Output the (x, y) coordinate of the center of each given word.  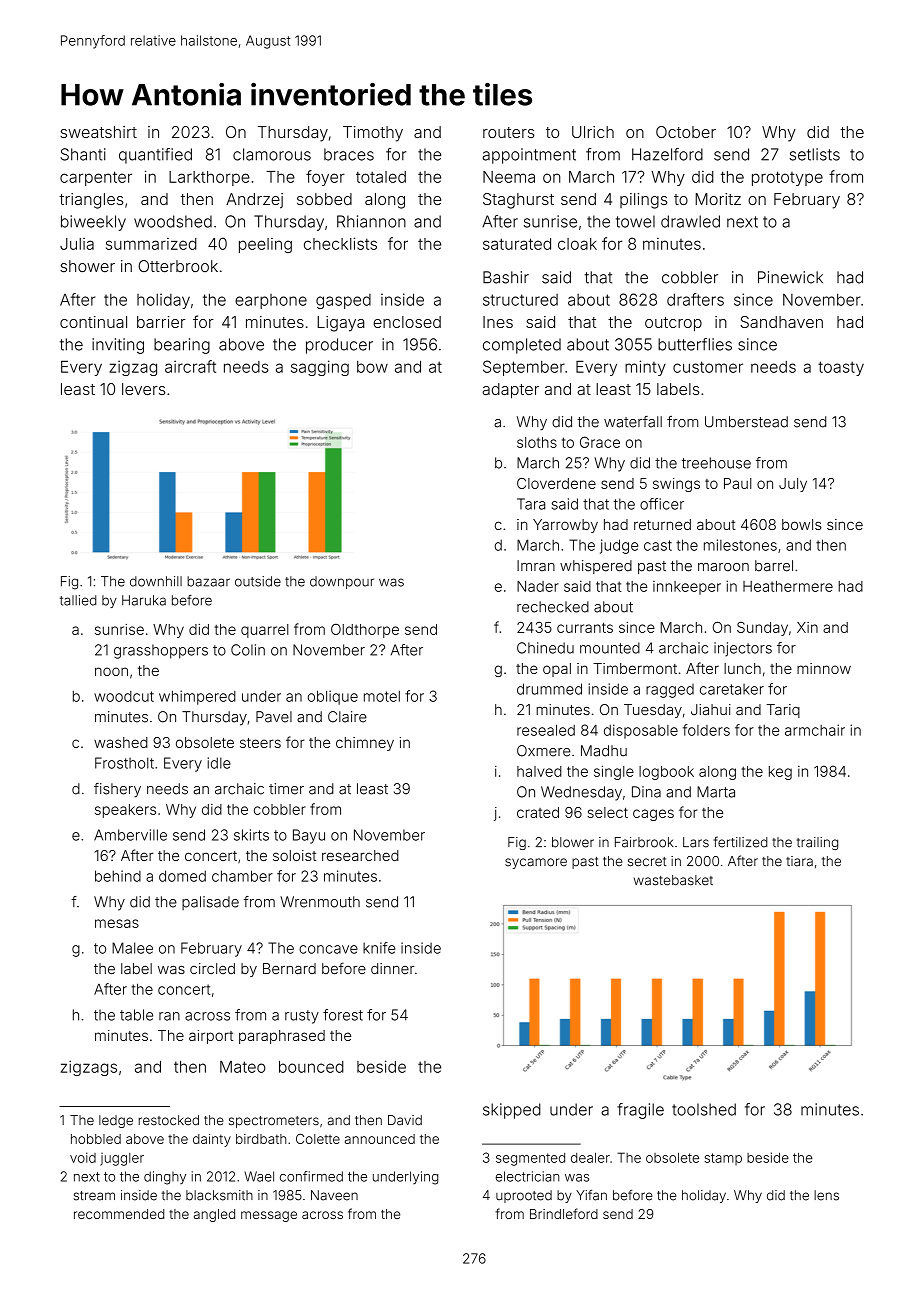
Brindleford (564, 1213)
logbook (666, 773)
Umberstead (746, 422)
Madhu (604, 751)
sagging (320, 368)
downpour (342, 582)
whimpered (197, 697)
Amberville (130, 835)
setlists (815, 154)
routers (509, 132)
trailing (817, 843)
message (269, 1216)
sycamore (536, 863)
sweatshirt (98, 132)
